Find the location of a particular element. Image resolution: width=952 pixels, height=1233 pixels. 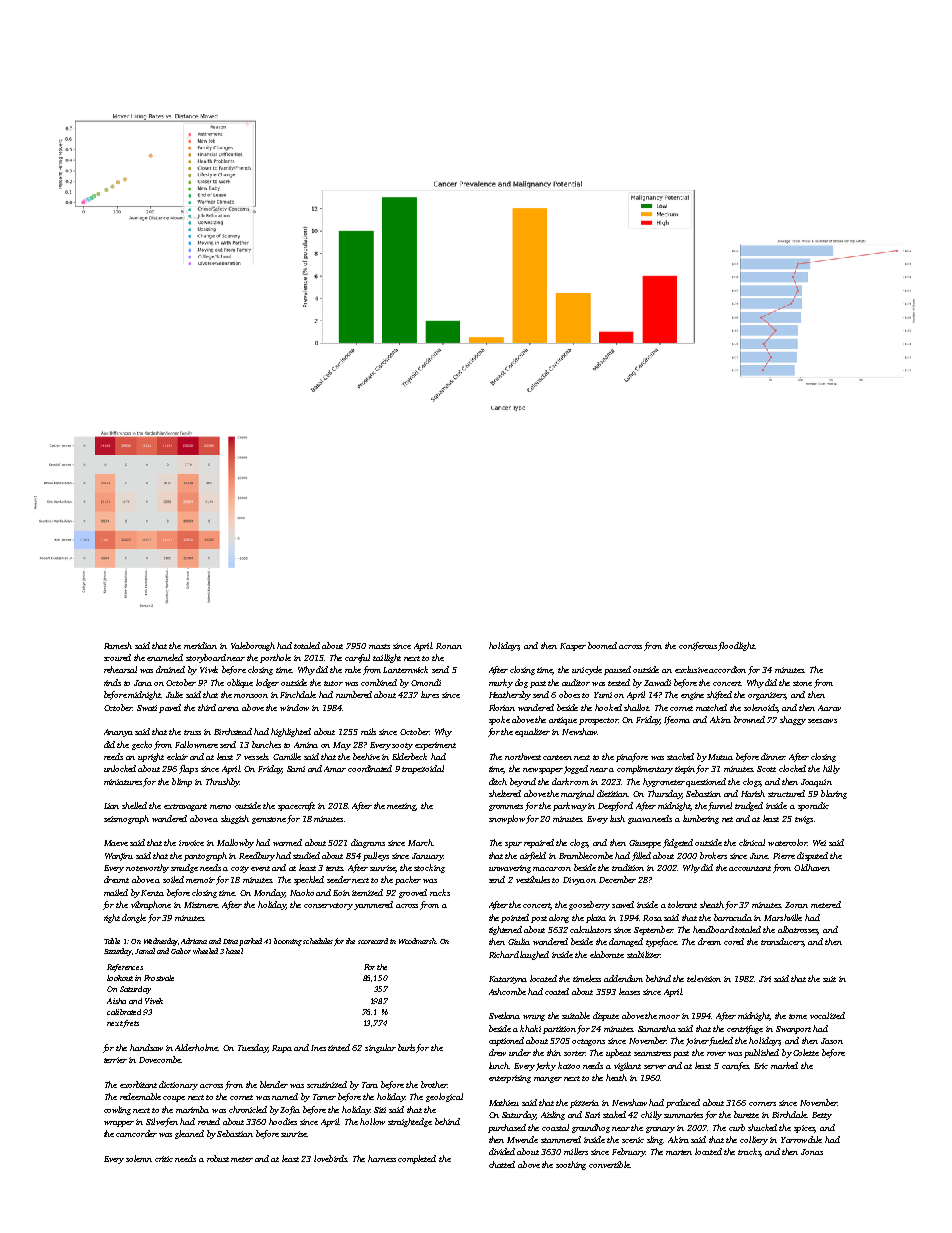

seesaws is located at coordinates (822, 721).
